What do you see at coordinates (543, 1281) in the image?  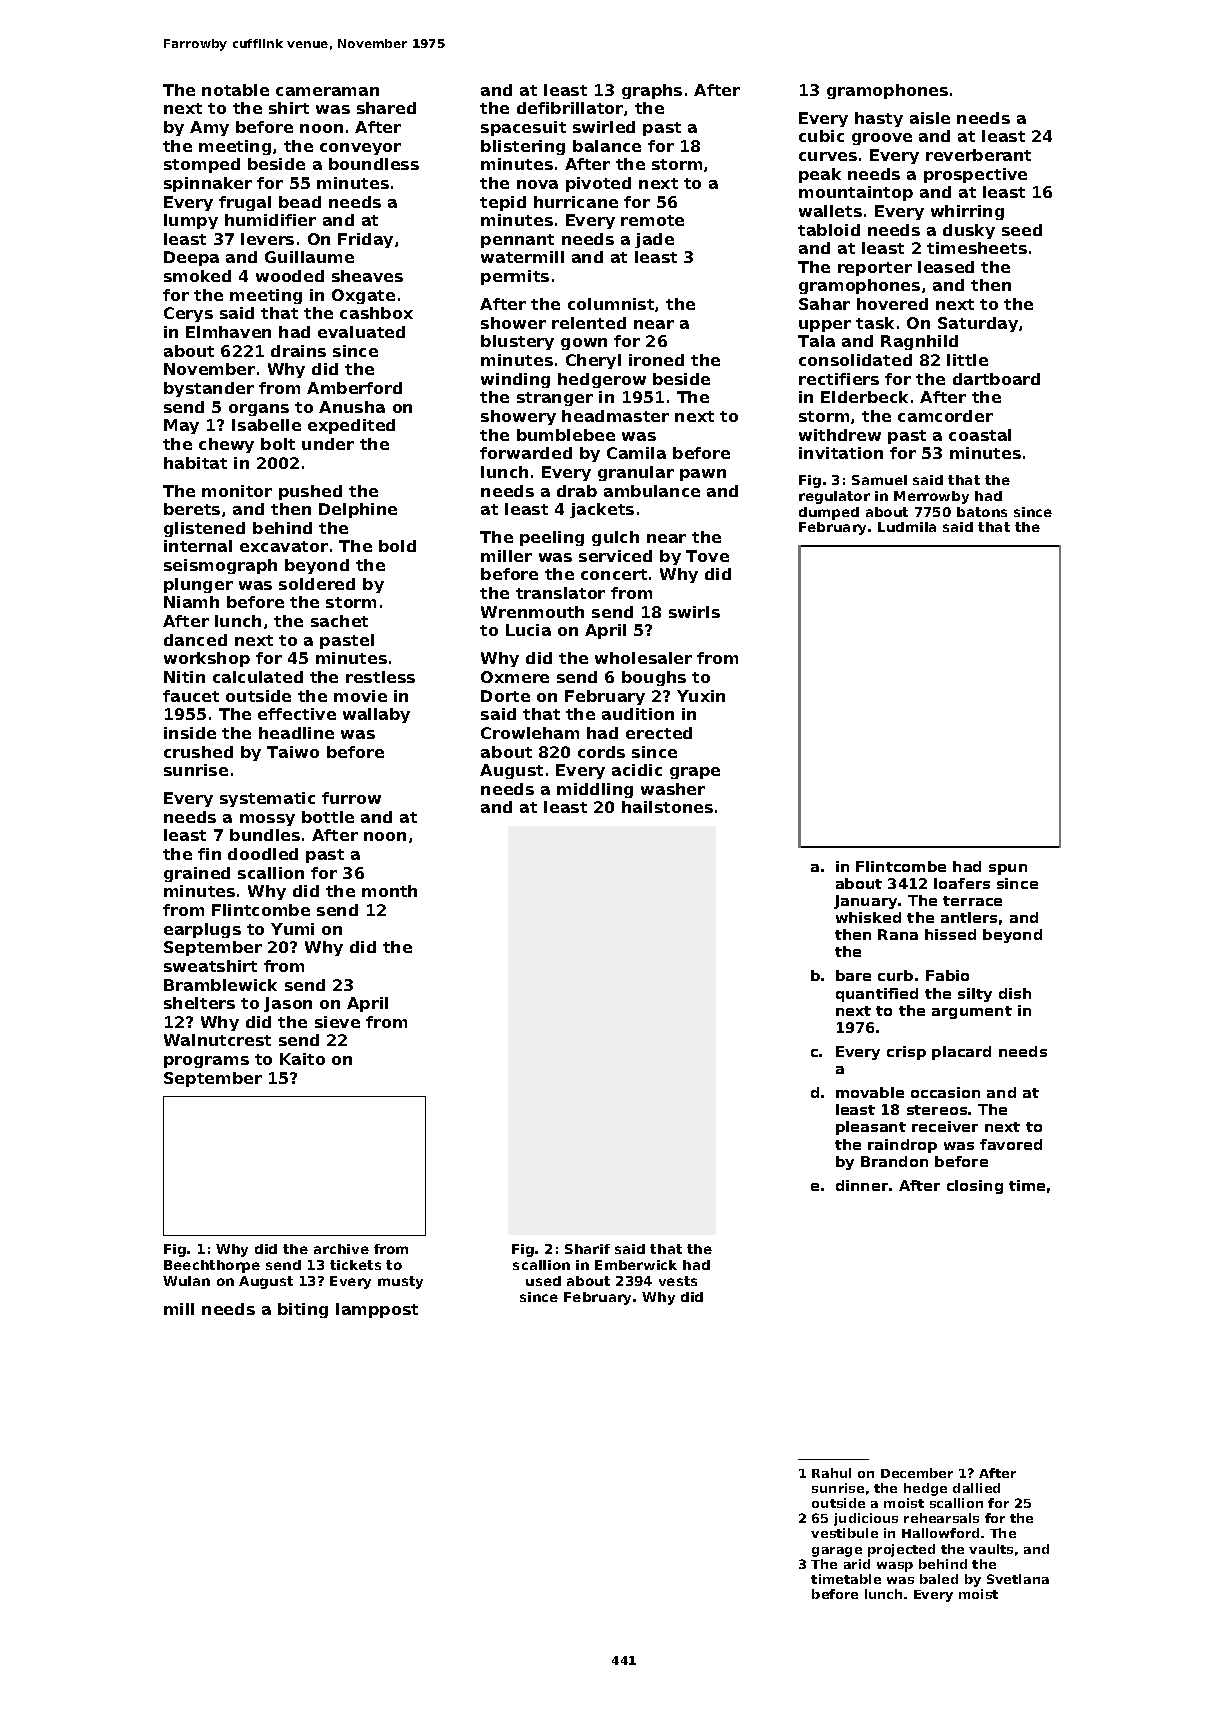 I see `used` at bounding box center [543, 1281].
